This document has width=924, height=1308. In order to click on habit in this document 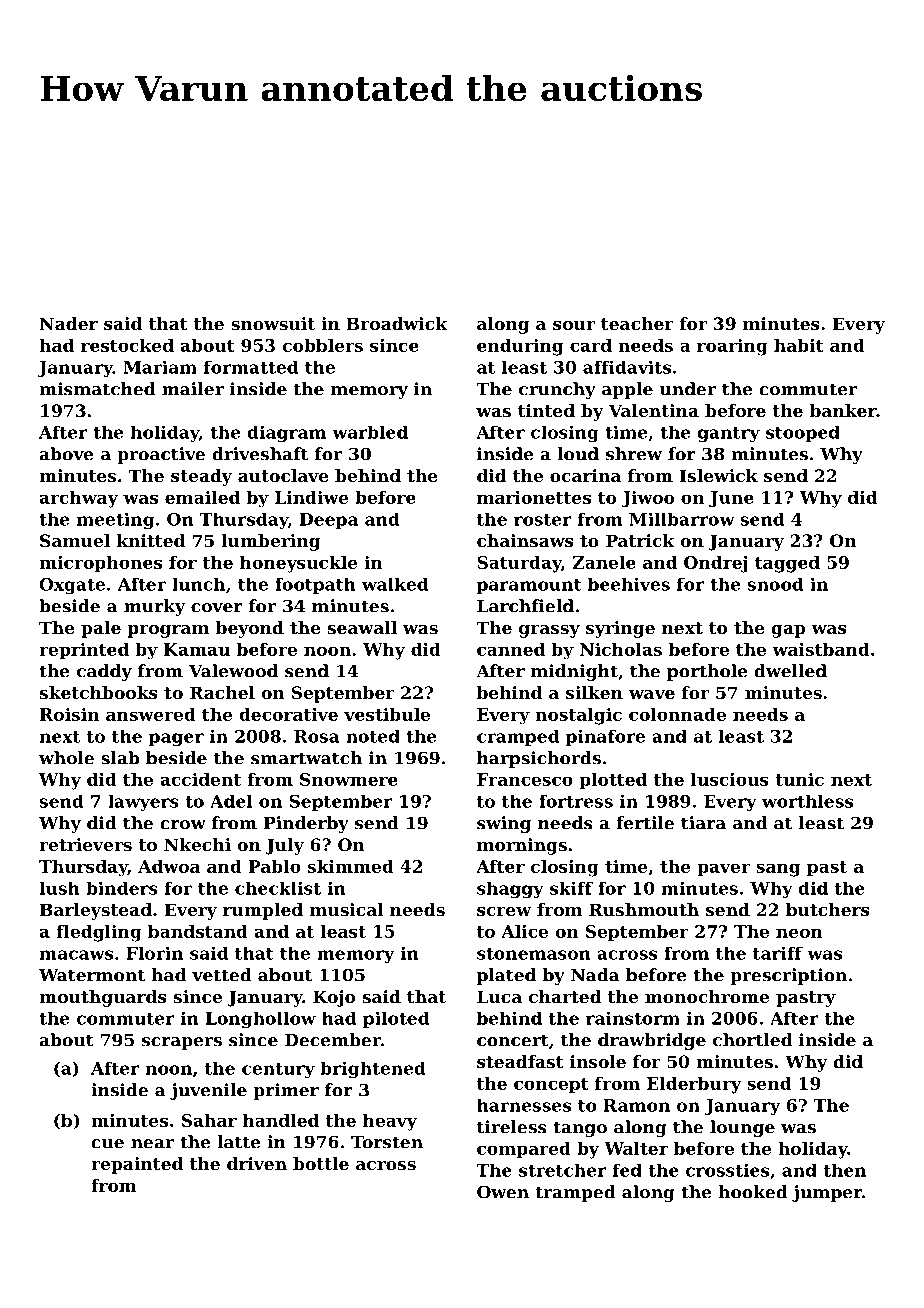, I will do `click(799, 345)`.
